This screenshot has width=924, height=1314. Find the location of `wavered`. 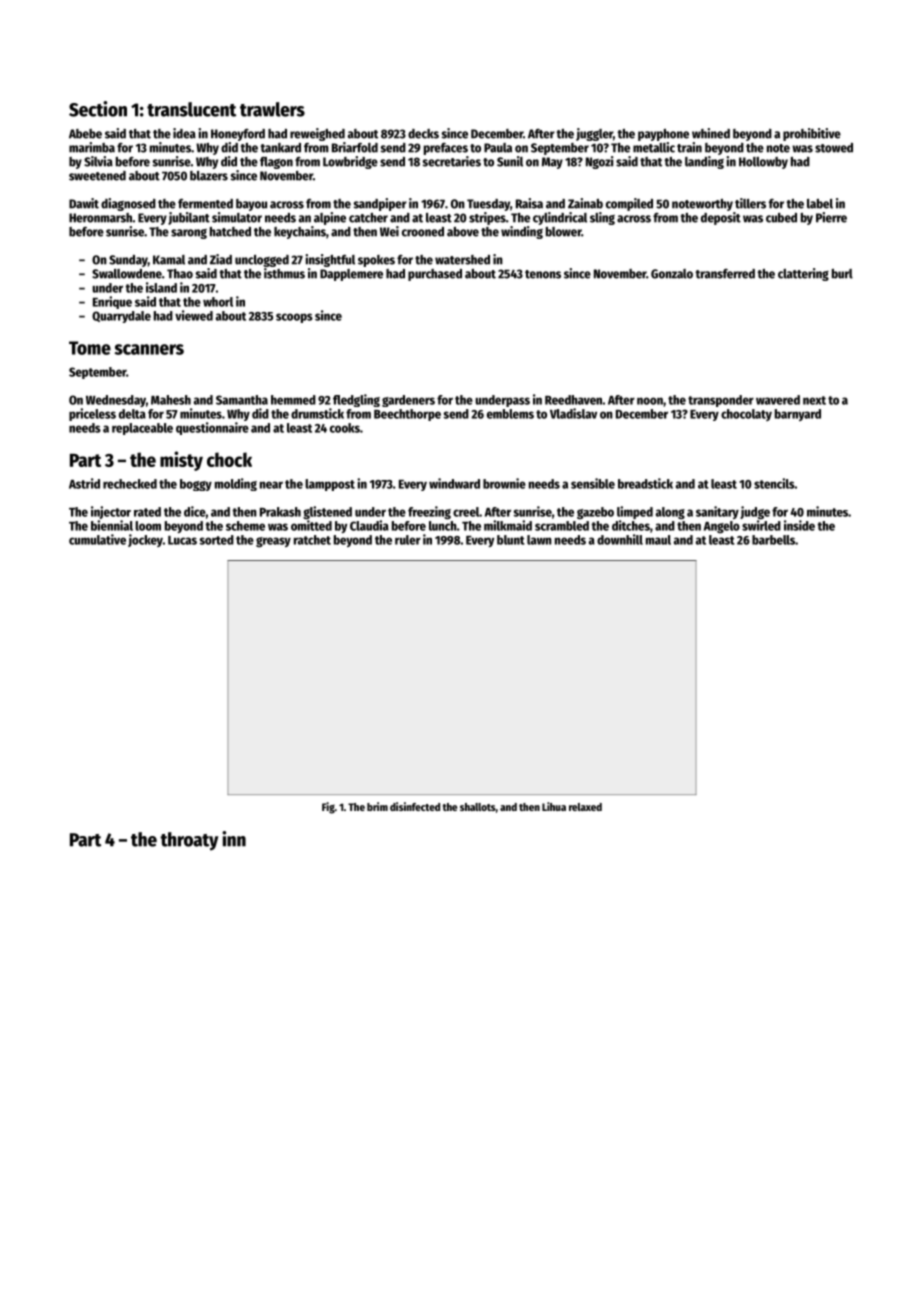

wavered is located at coordinates (778, 400).
